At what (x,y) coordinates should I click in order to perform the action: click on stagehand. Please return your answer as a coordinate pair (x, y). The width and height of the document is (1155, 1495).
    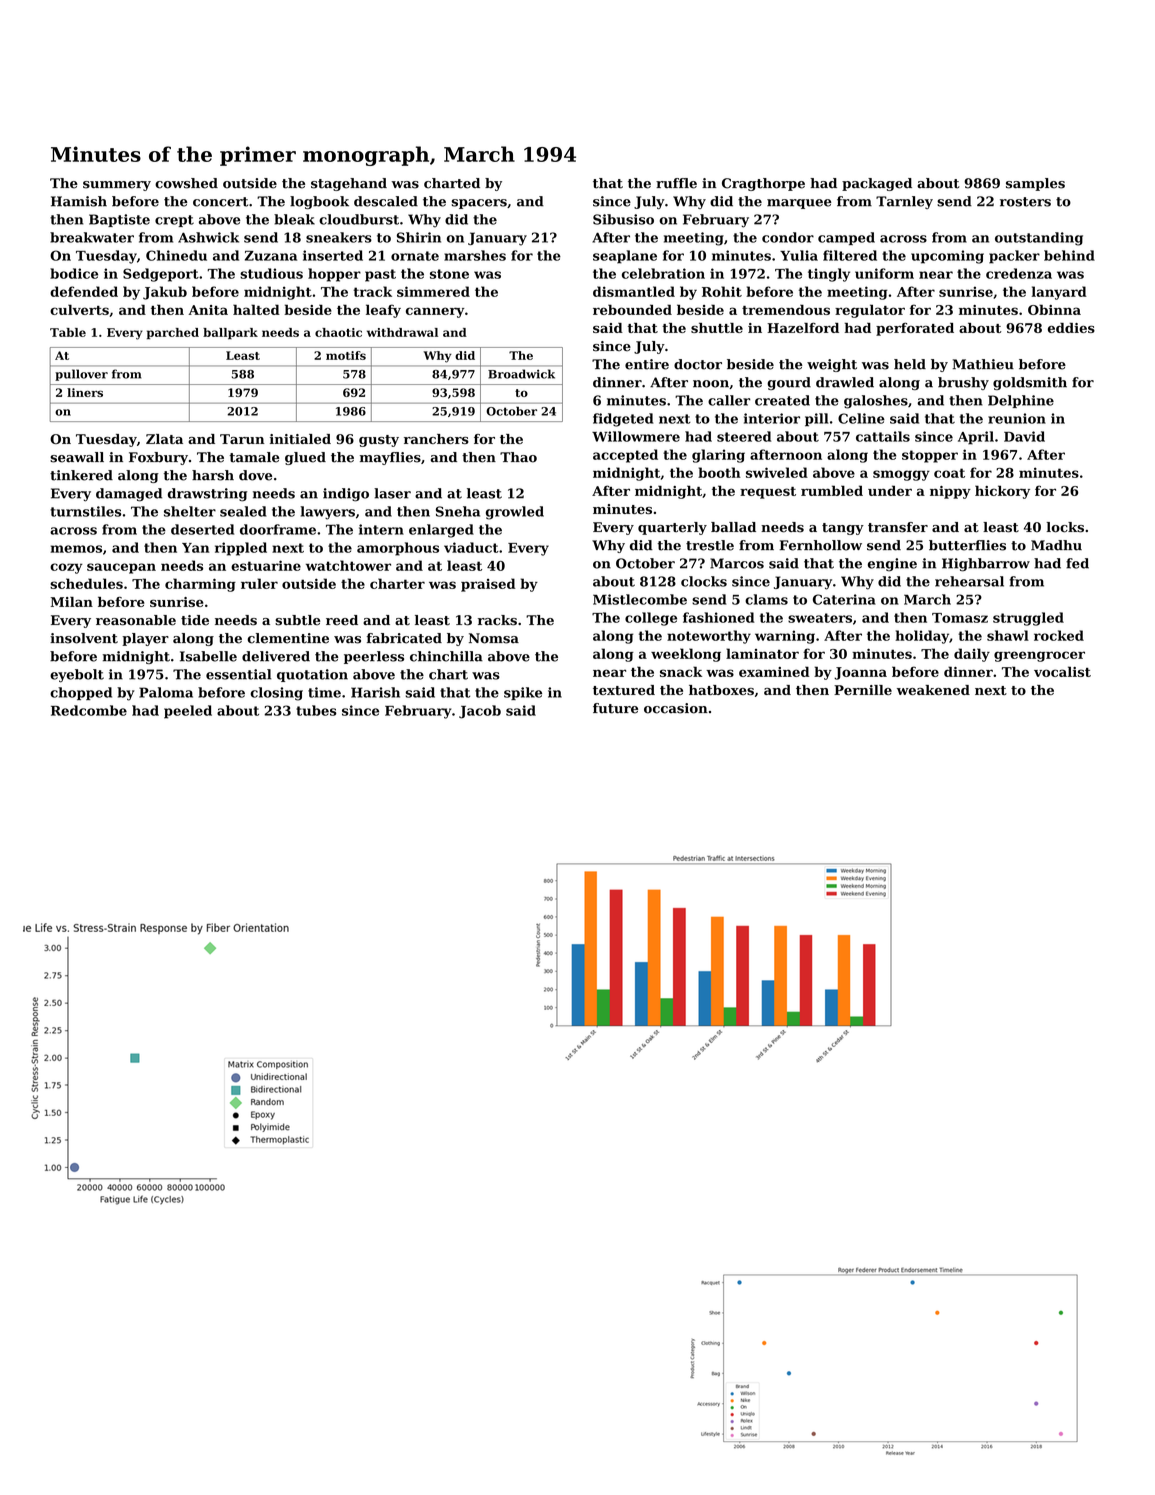
    Looking at the image, I should click on (349, 184).
